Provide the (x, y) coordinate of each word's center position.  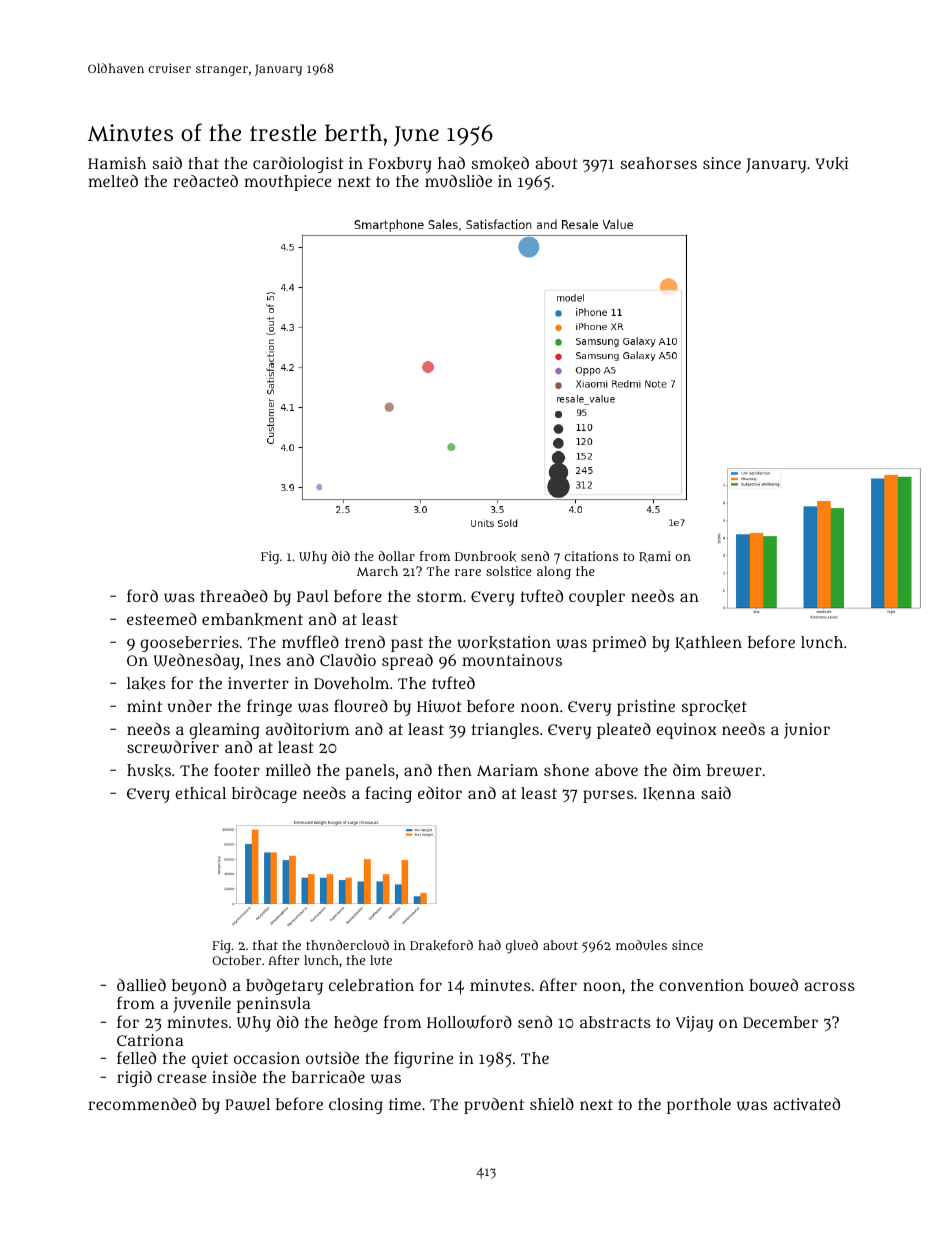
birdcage (264, 795)
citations (591, 556)
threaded (234, 596)
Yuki (832, 163)
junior (807, 731)
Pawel (247, 1104)
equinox (686, 731)
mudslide (458, 181)
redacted (205, 181)
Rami (655, 557)
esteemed (162, 619)
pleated (624, 731)
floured (361, 705)
